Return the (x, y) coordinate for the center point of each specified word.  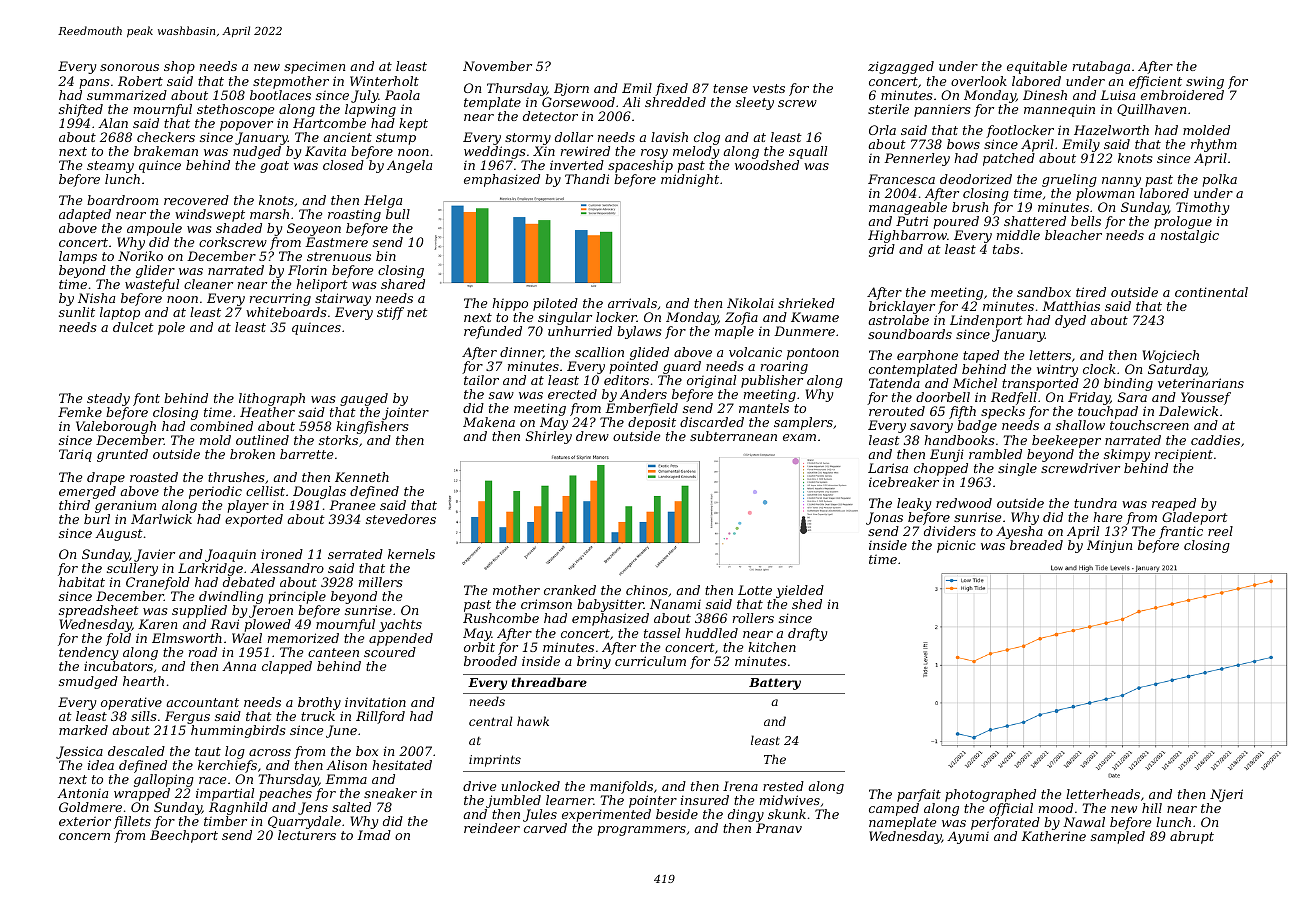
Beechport (184, 836)
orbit (479, 647)
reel (1220, 531)
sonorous (129, 67)
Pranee (352, 505)
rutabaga (1101, 67)
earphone (927, 356)
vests (769, 88)
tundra (1095, 503)
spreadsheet (99, 611)
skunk (787, 814)
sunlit (77, 312)
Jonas (884, 518)
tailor (481, 380)
